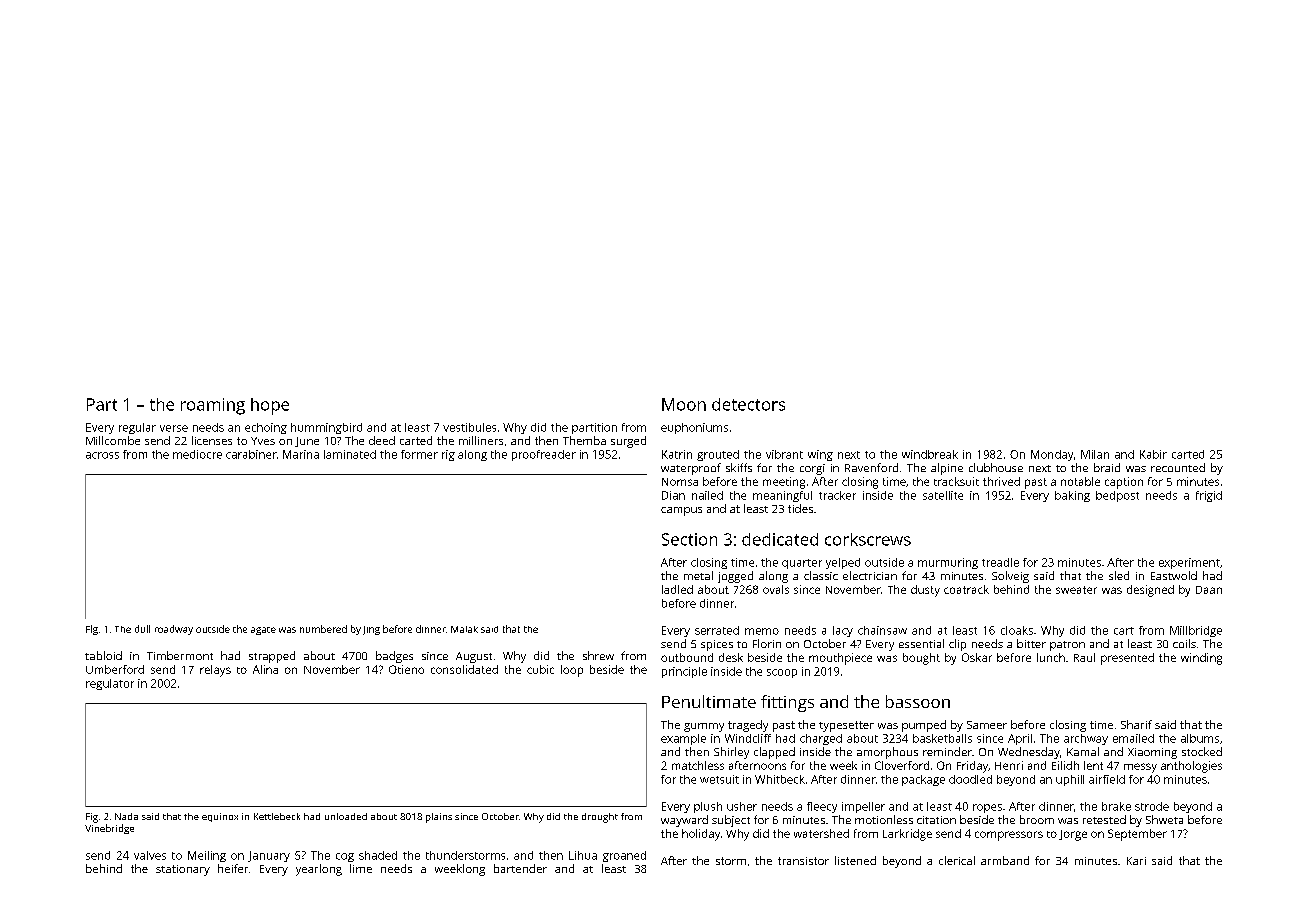  Describe the element at coordinates (684, 404) in the screenshot. I see `Moon` at that location.
